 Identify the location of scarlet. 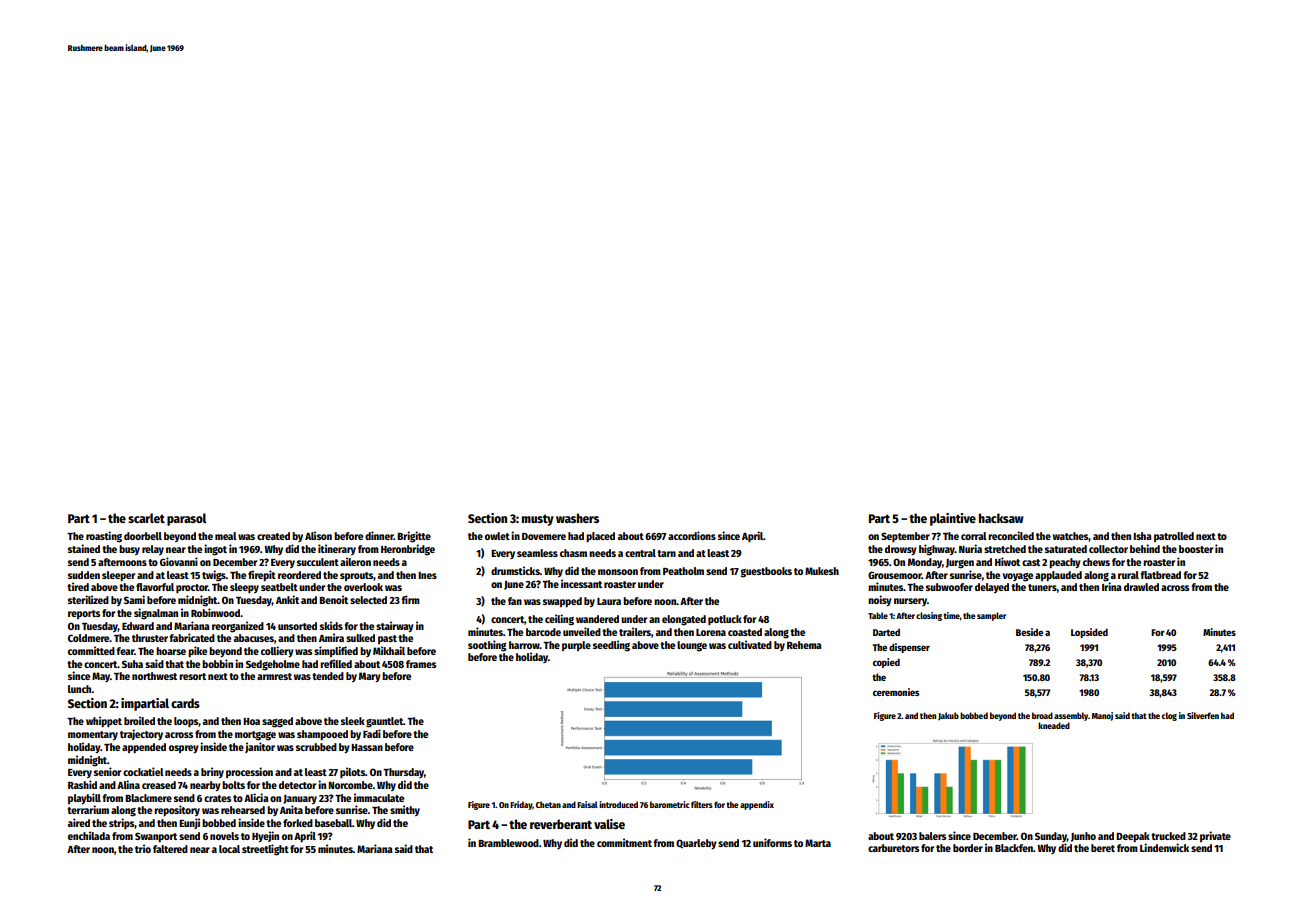
(146, 518).
